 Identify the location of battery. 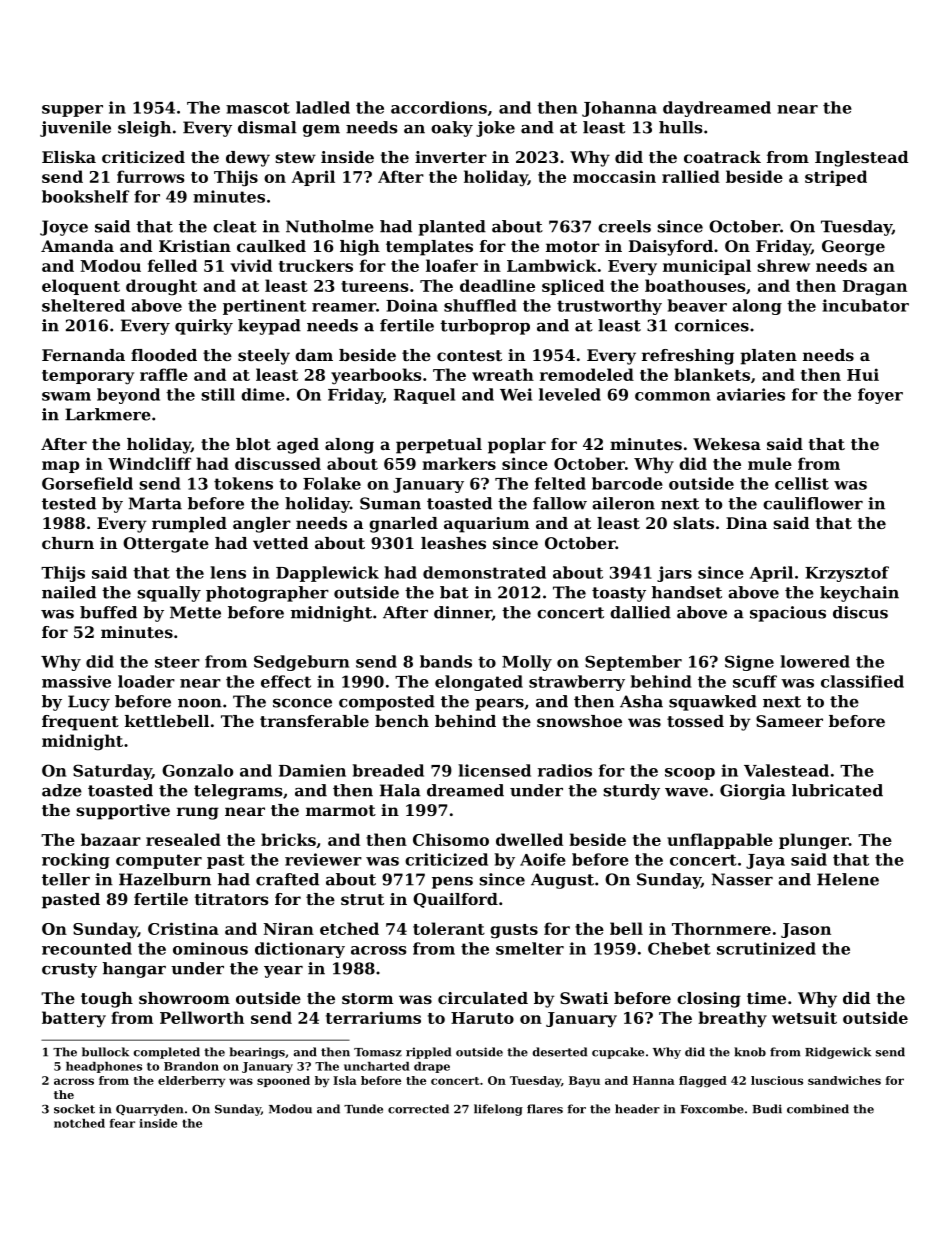
(74, 1019).
